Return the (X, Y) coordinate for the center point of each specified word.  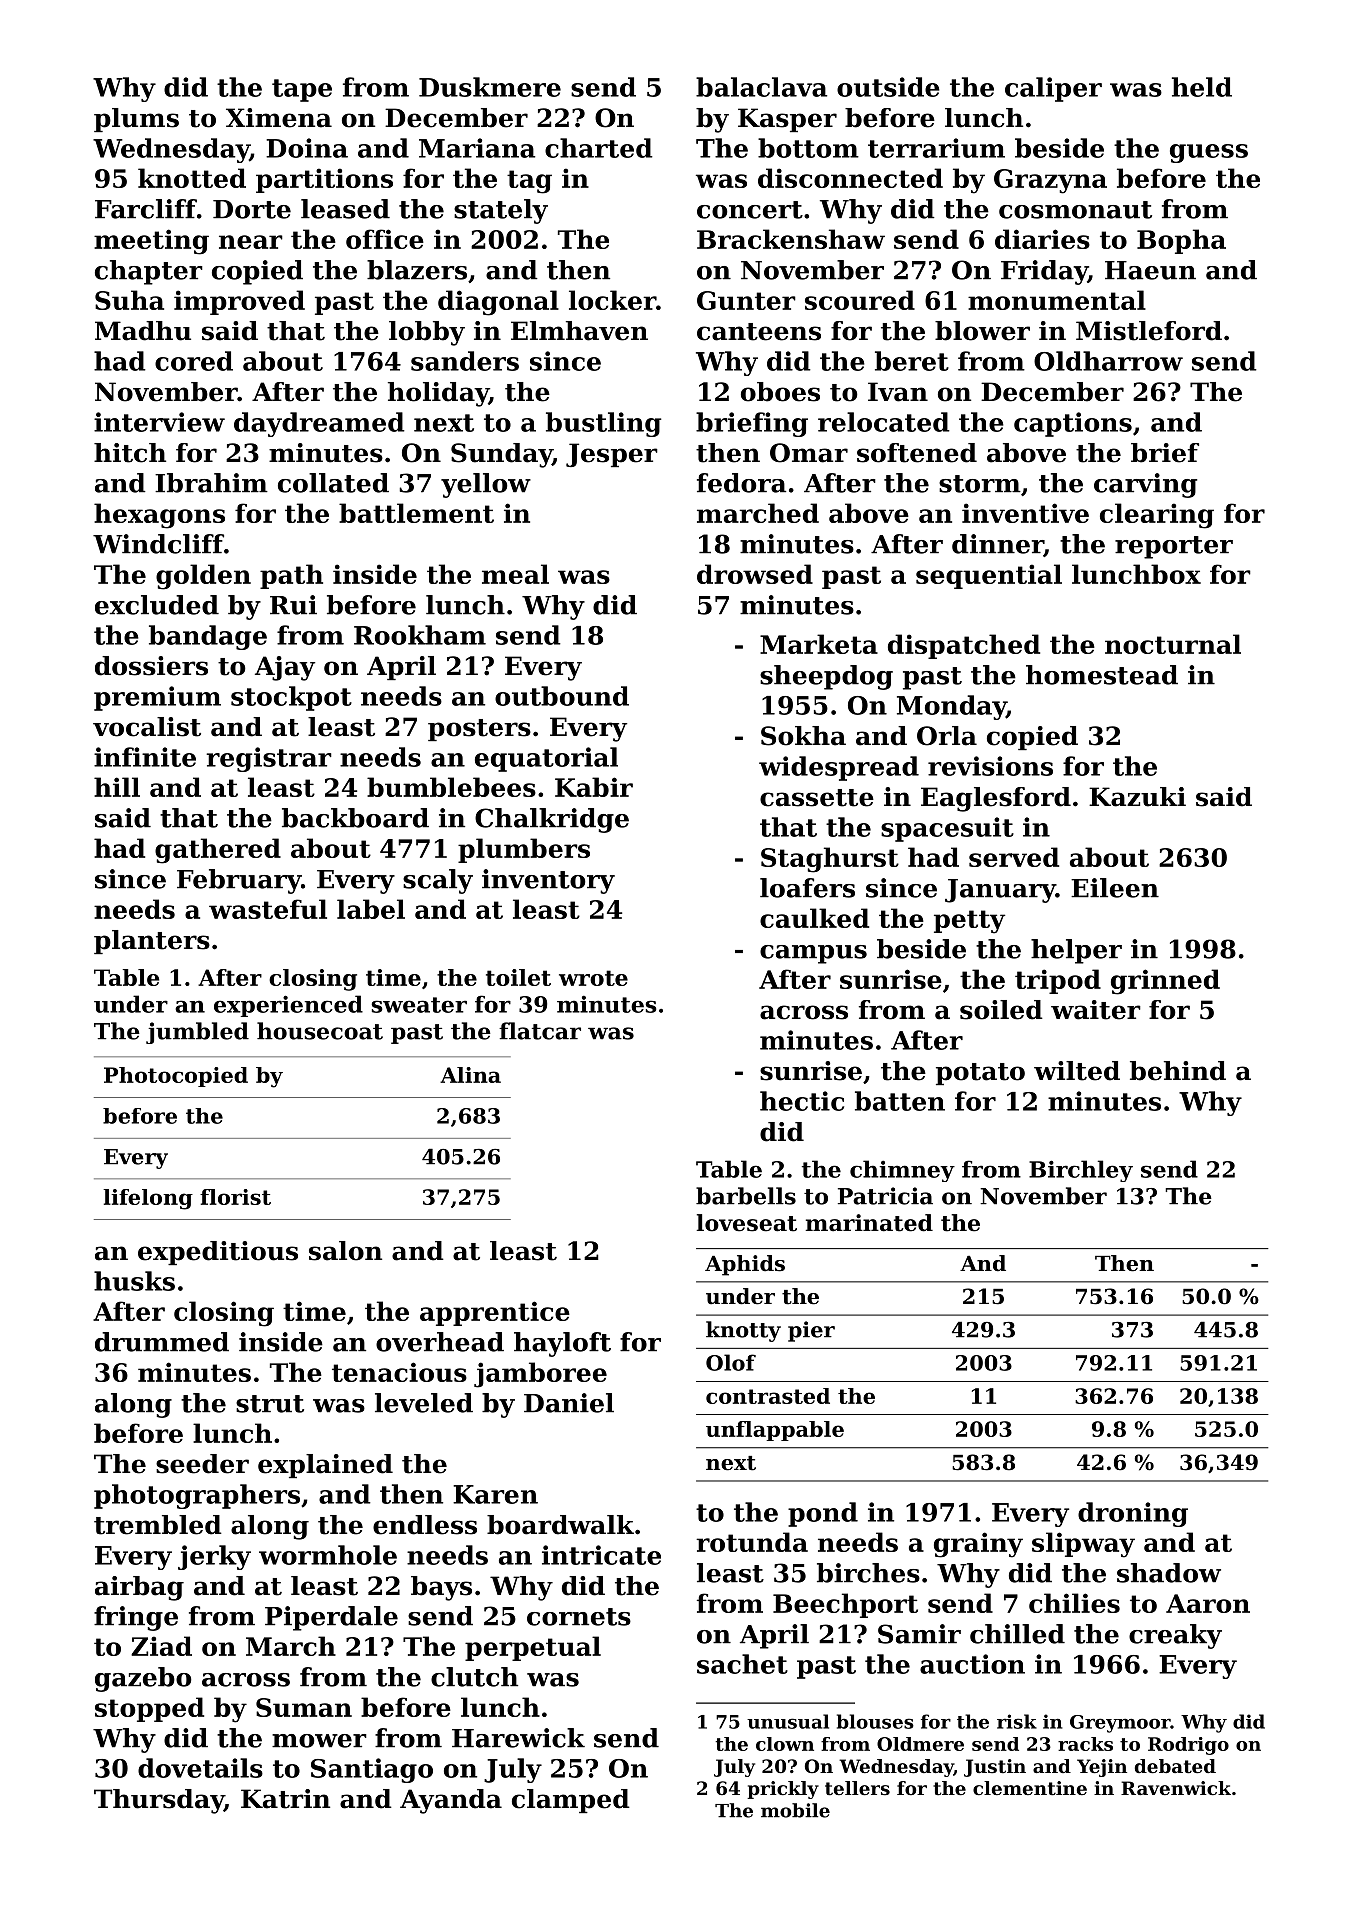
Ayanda (451, 1801)
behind (1178, 1071)
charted (599, 148)
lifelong (148, 1199)
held (1202, 87)
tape (302, 90)
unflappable (775, 1431)
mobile (795, 1810)
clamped (571, 1801)
